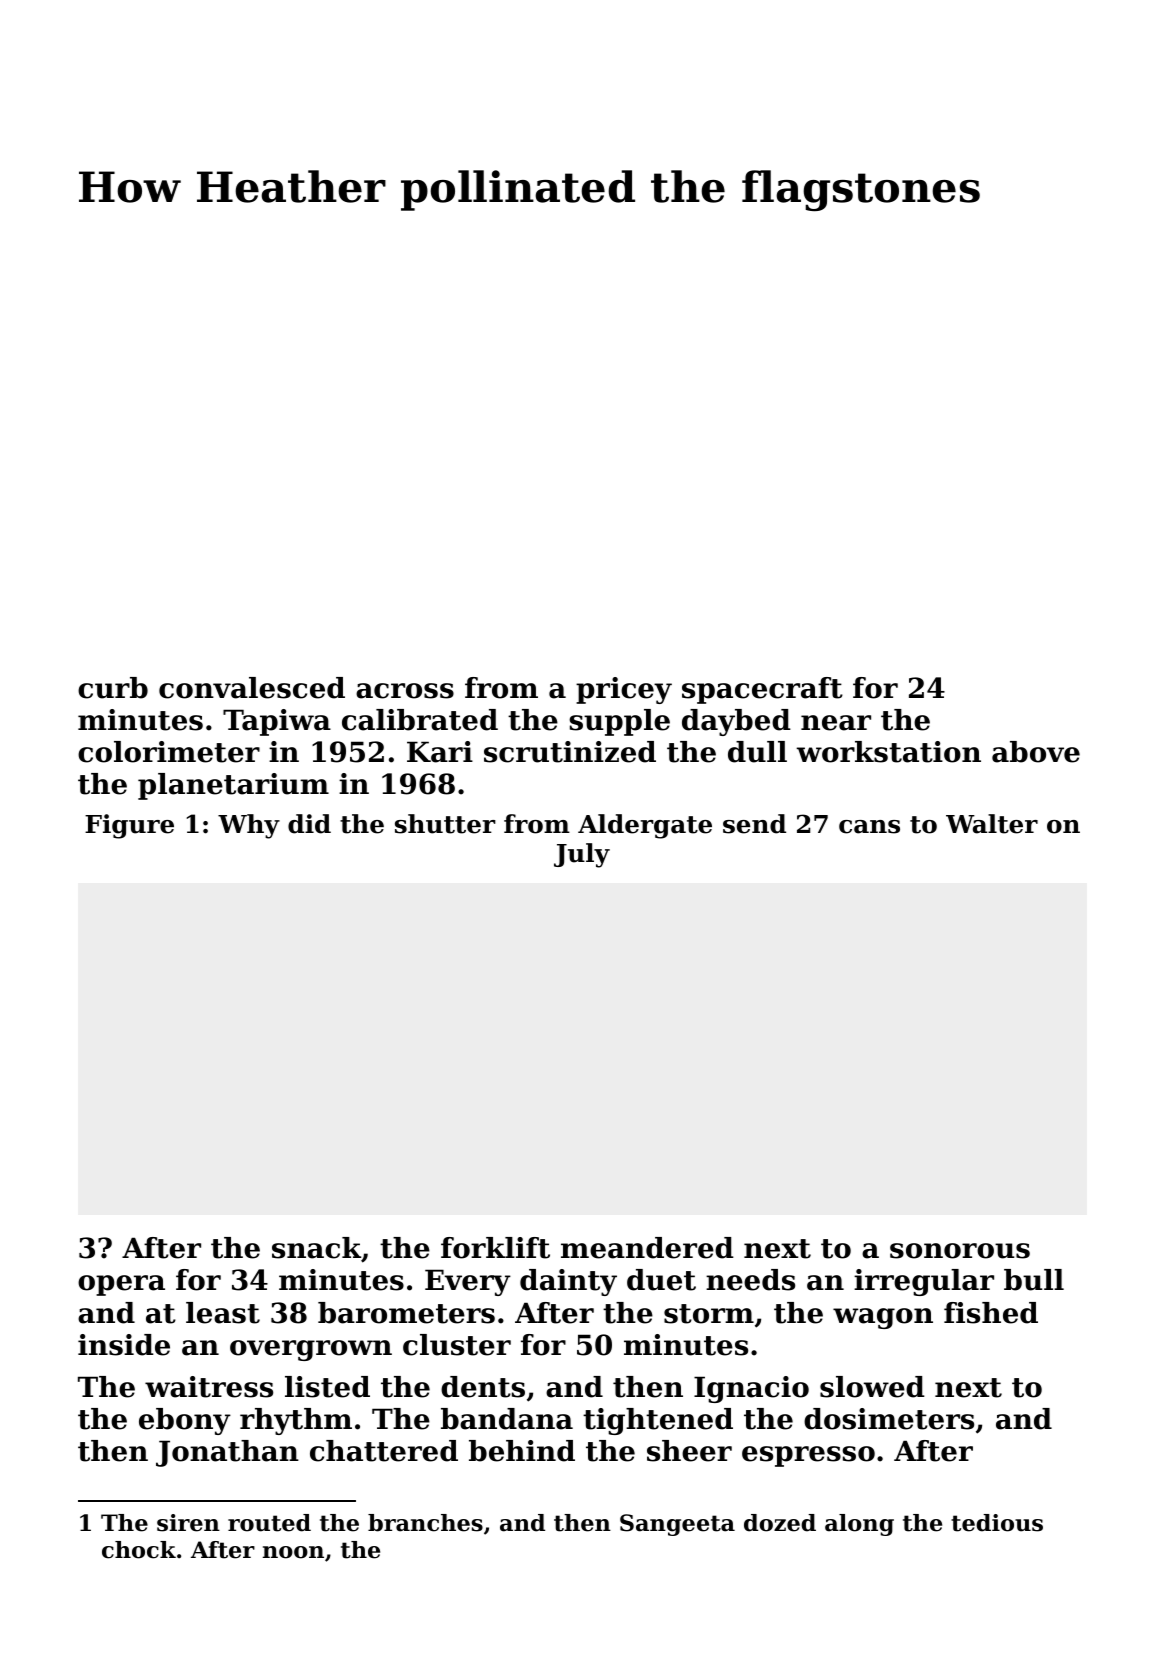 The width and height of the screenshot is (1165, 1654). I want to click on chock, so click(139, 1550).
